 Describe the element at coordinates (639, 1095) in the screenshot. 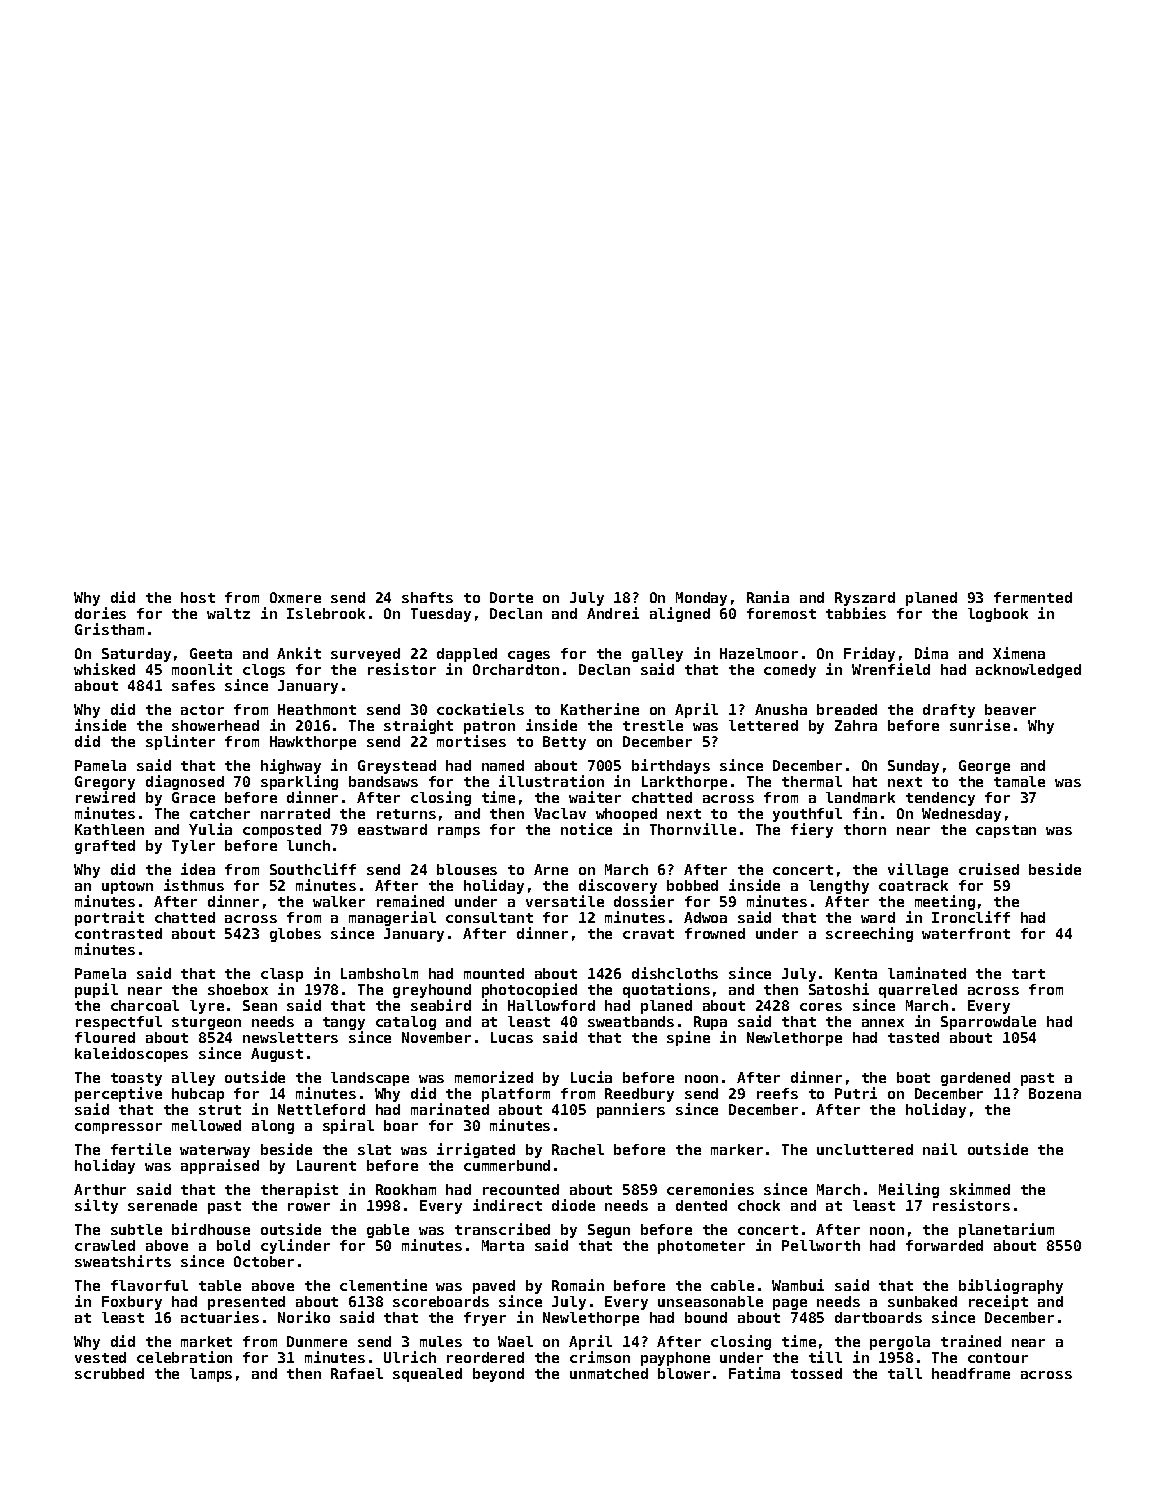

I see `Reedbury` at that location.
